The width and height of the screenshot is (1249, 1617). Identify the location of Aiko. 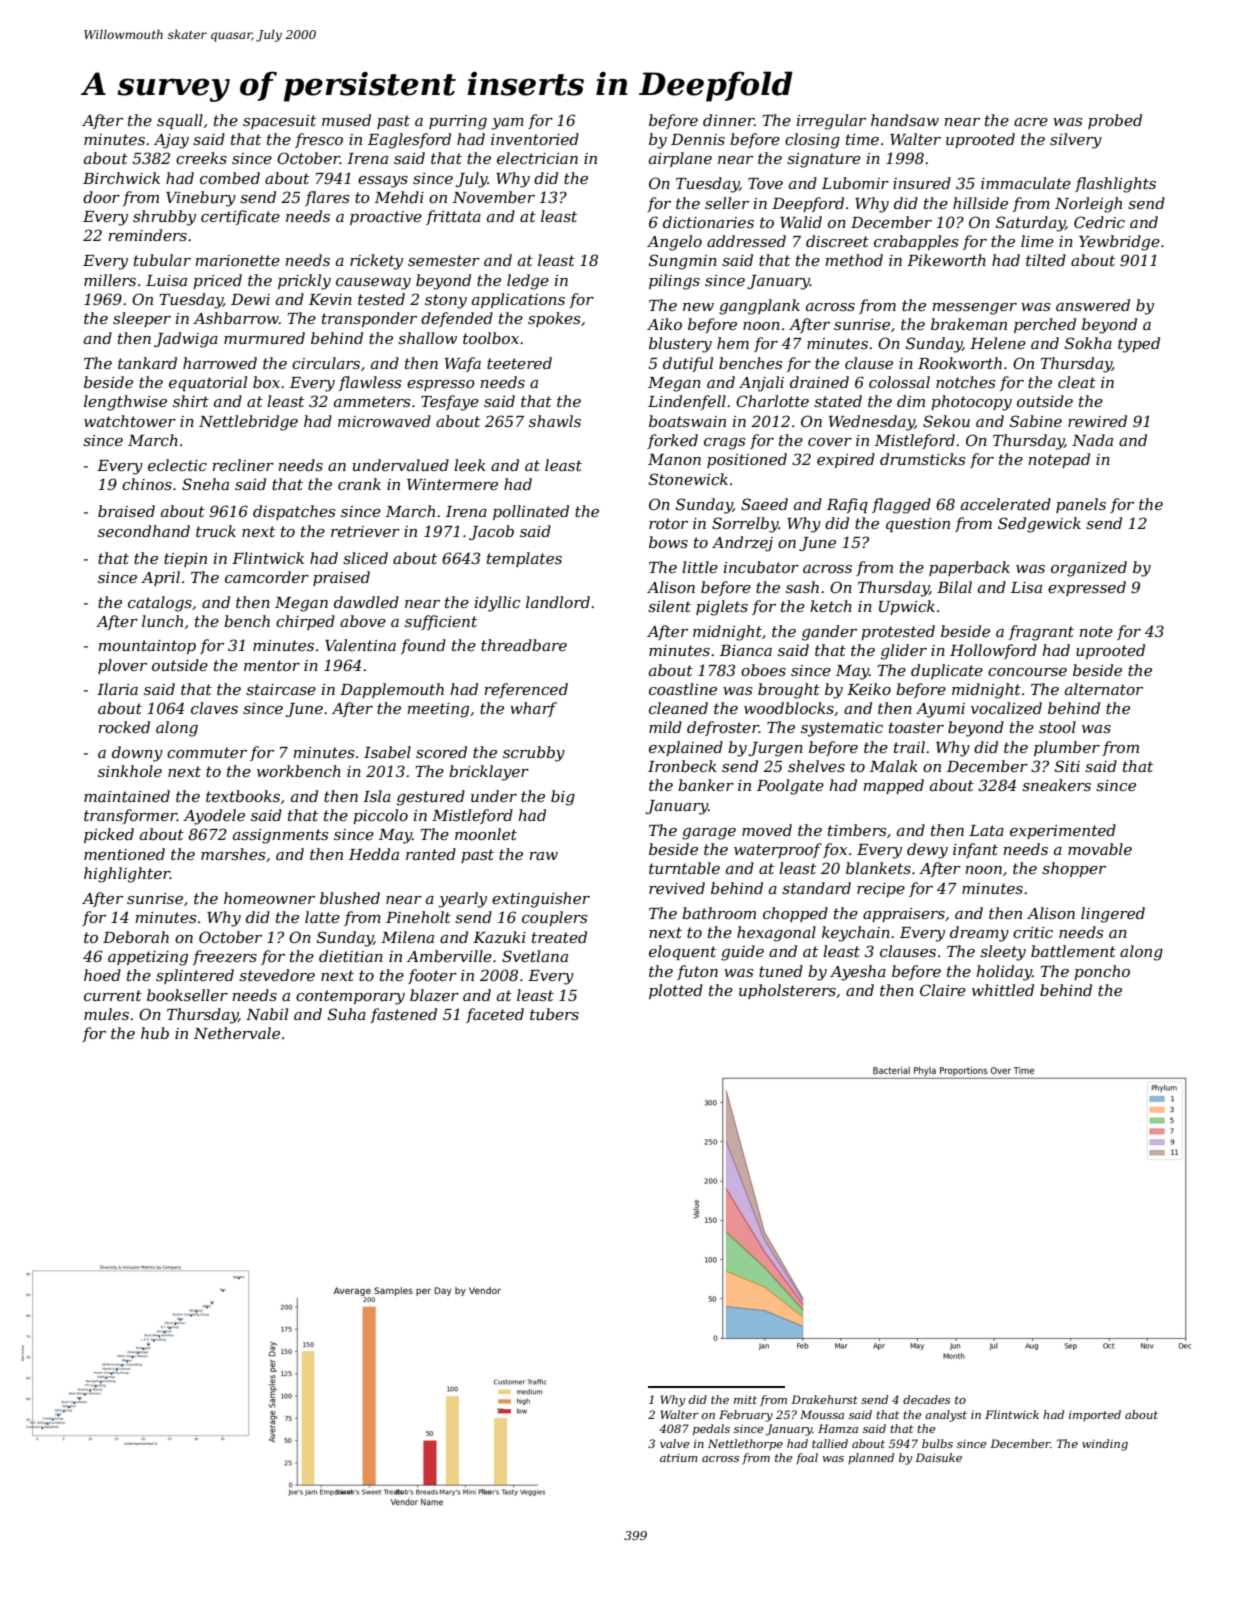
(664, 324).
